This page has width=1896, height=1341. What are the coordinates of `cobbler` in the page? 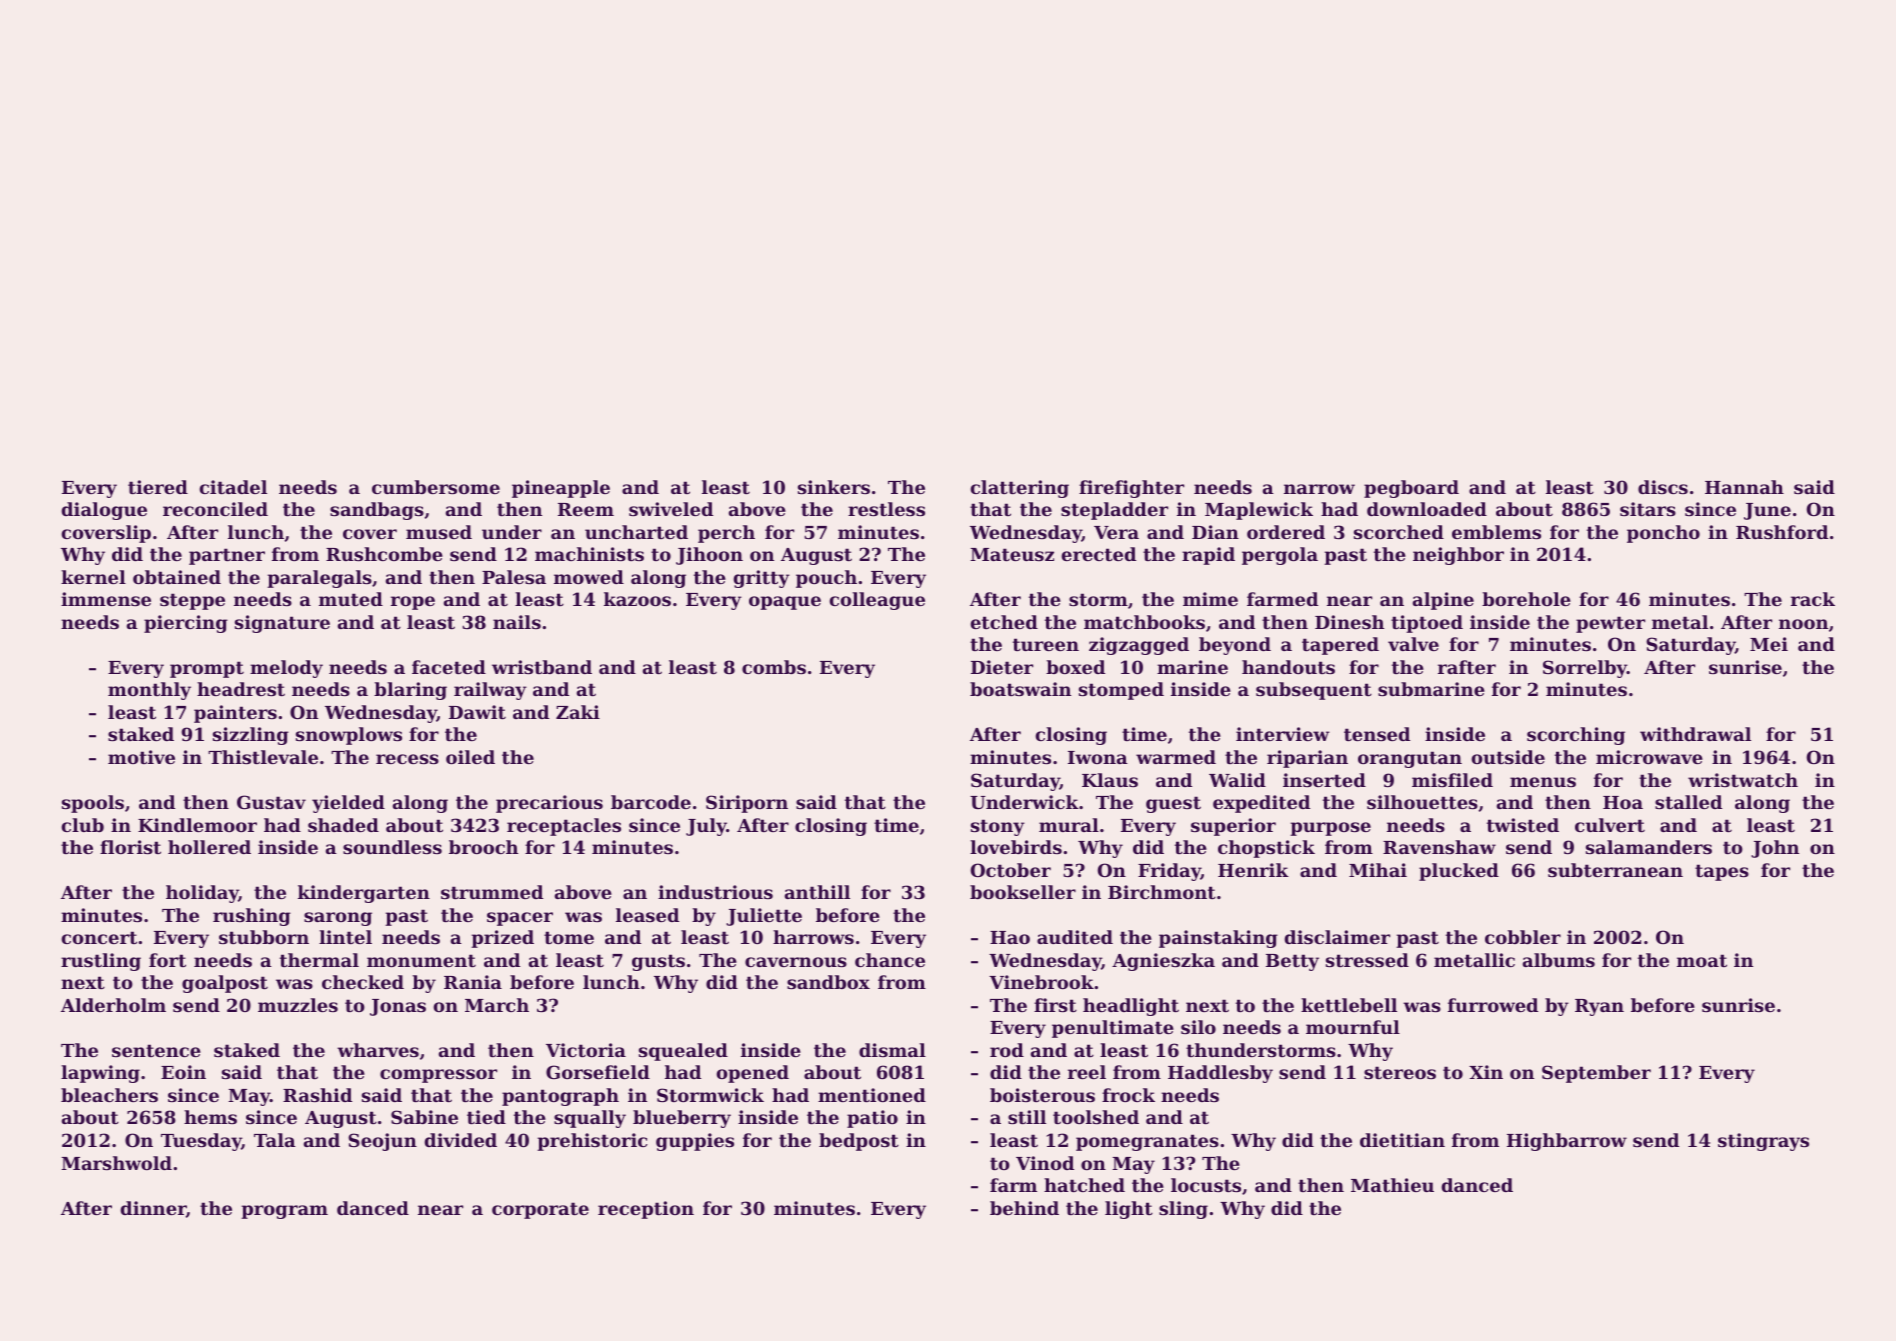 It's located at (1523, 937).
